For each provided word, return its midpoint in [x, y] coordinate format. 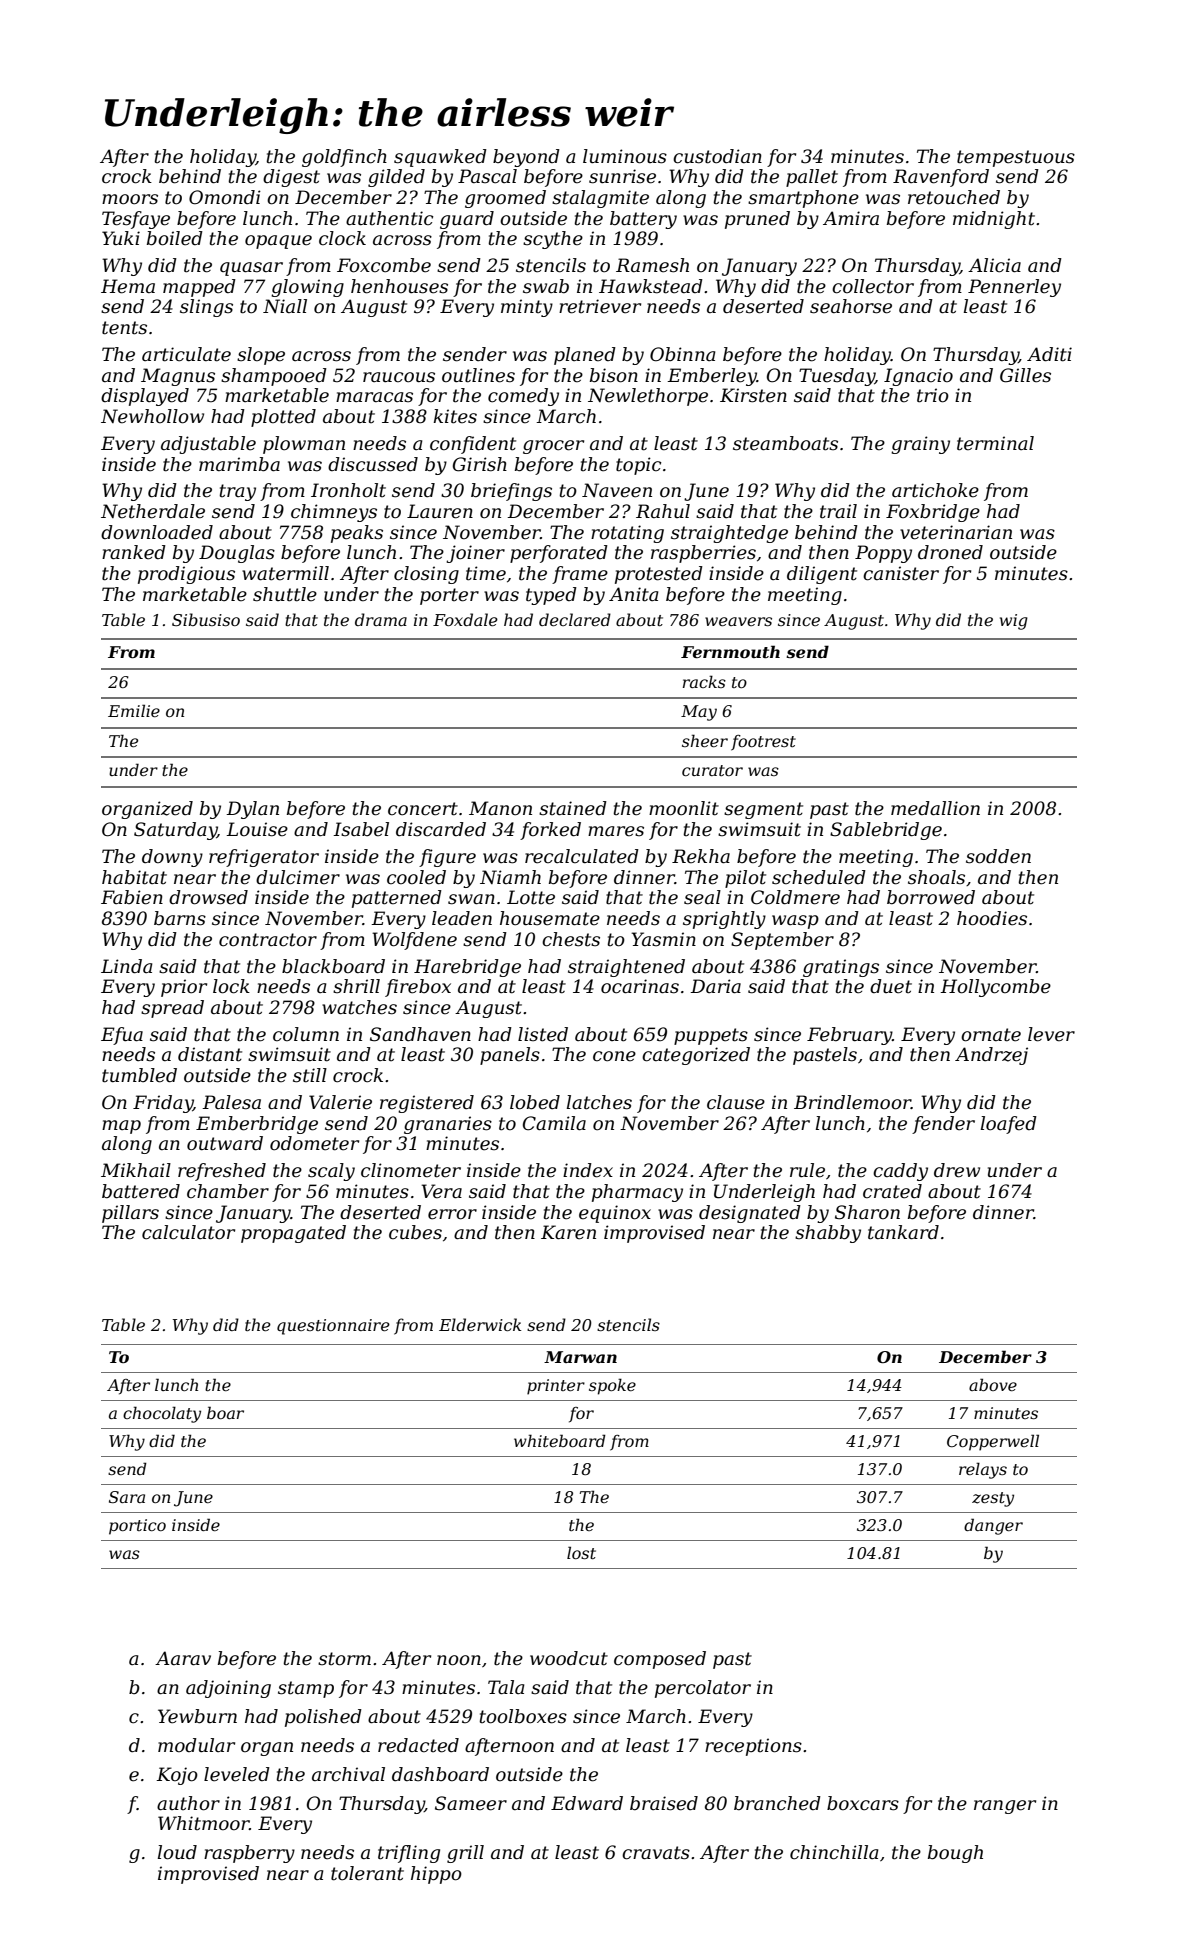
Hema [128, 286]
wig [1014, 622]
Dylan [252, 810]
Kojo [177, 1776]
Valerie [340, 1102]
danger [993, 1526]
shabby [828, 1234]
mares [616, 831]
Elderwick [480, 1324]
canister [901, 573]
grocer [553, 447]
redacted [418, 1745]
